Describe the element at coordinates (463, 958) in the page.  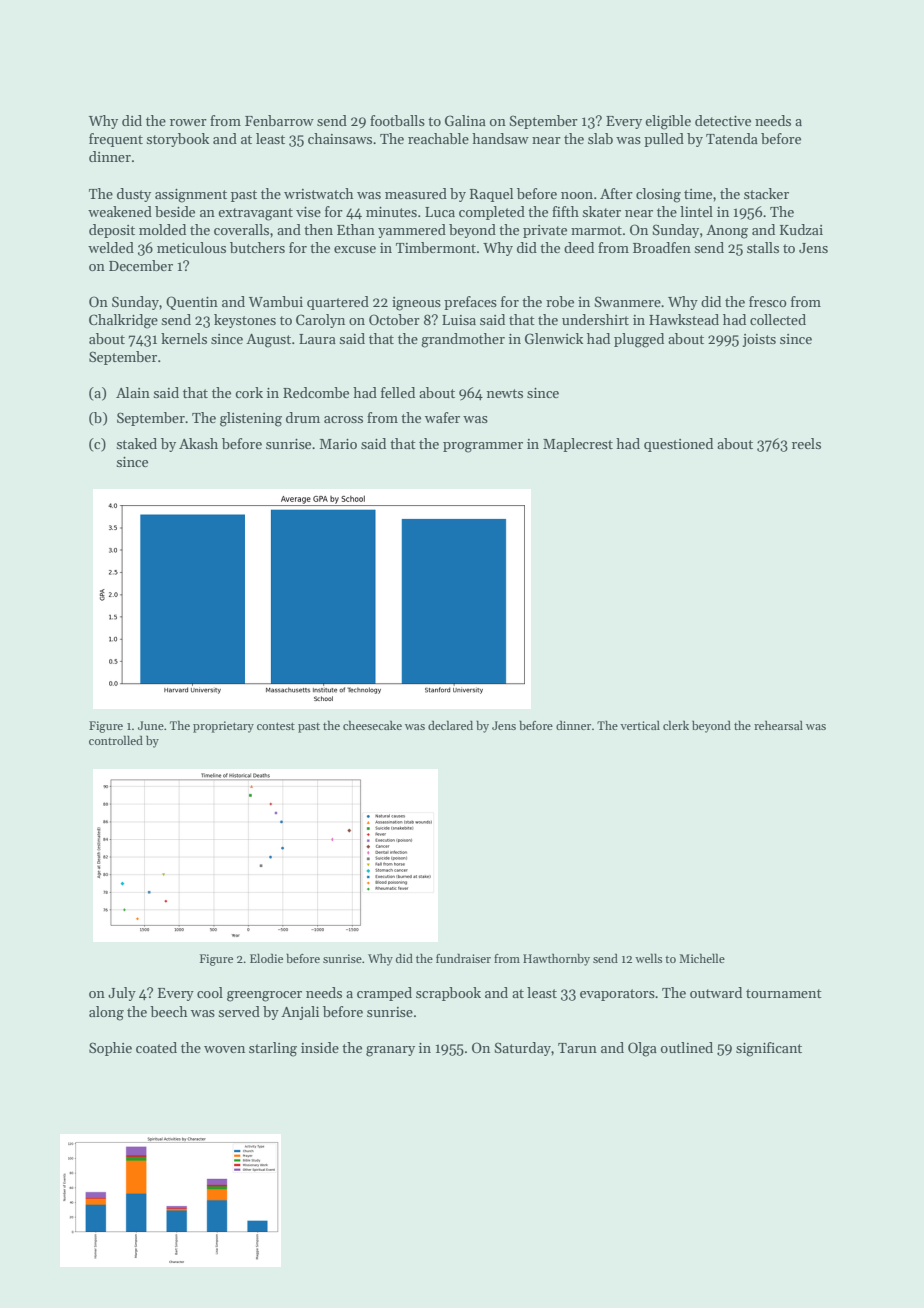
I see `fundraiser` at that location.
